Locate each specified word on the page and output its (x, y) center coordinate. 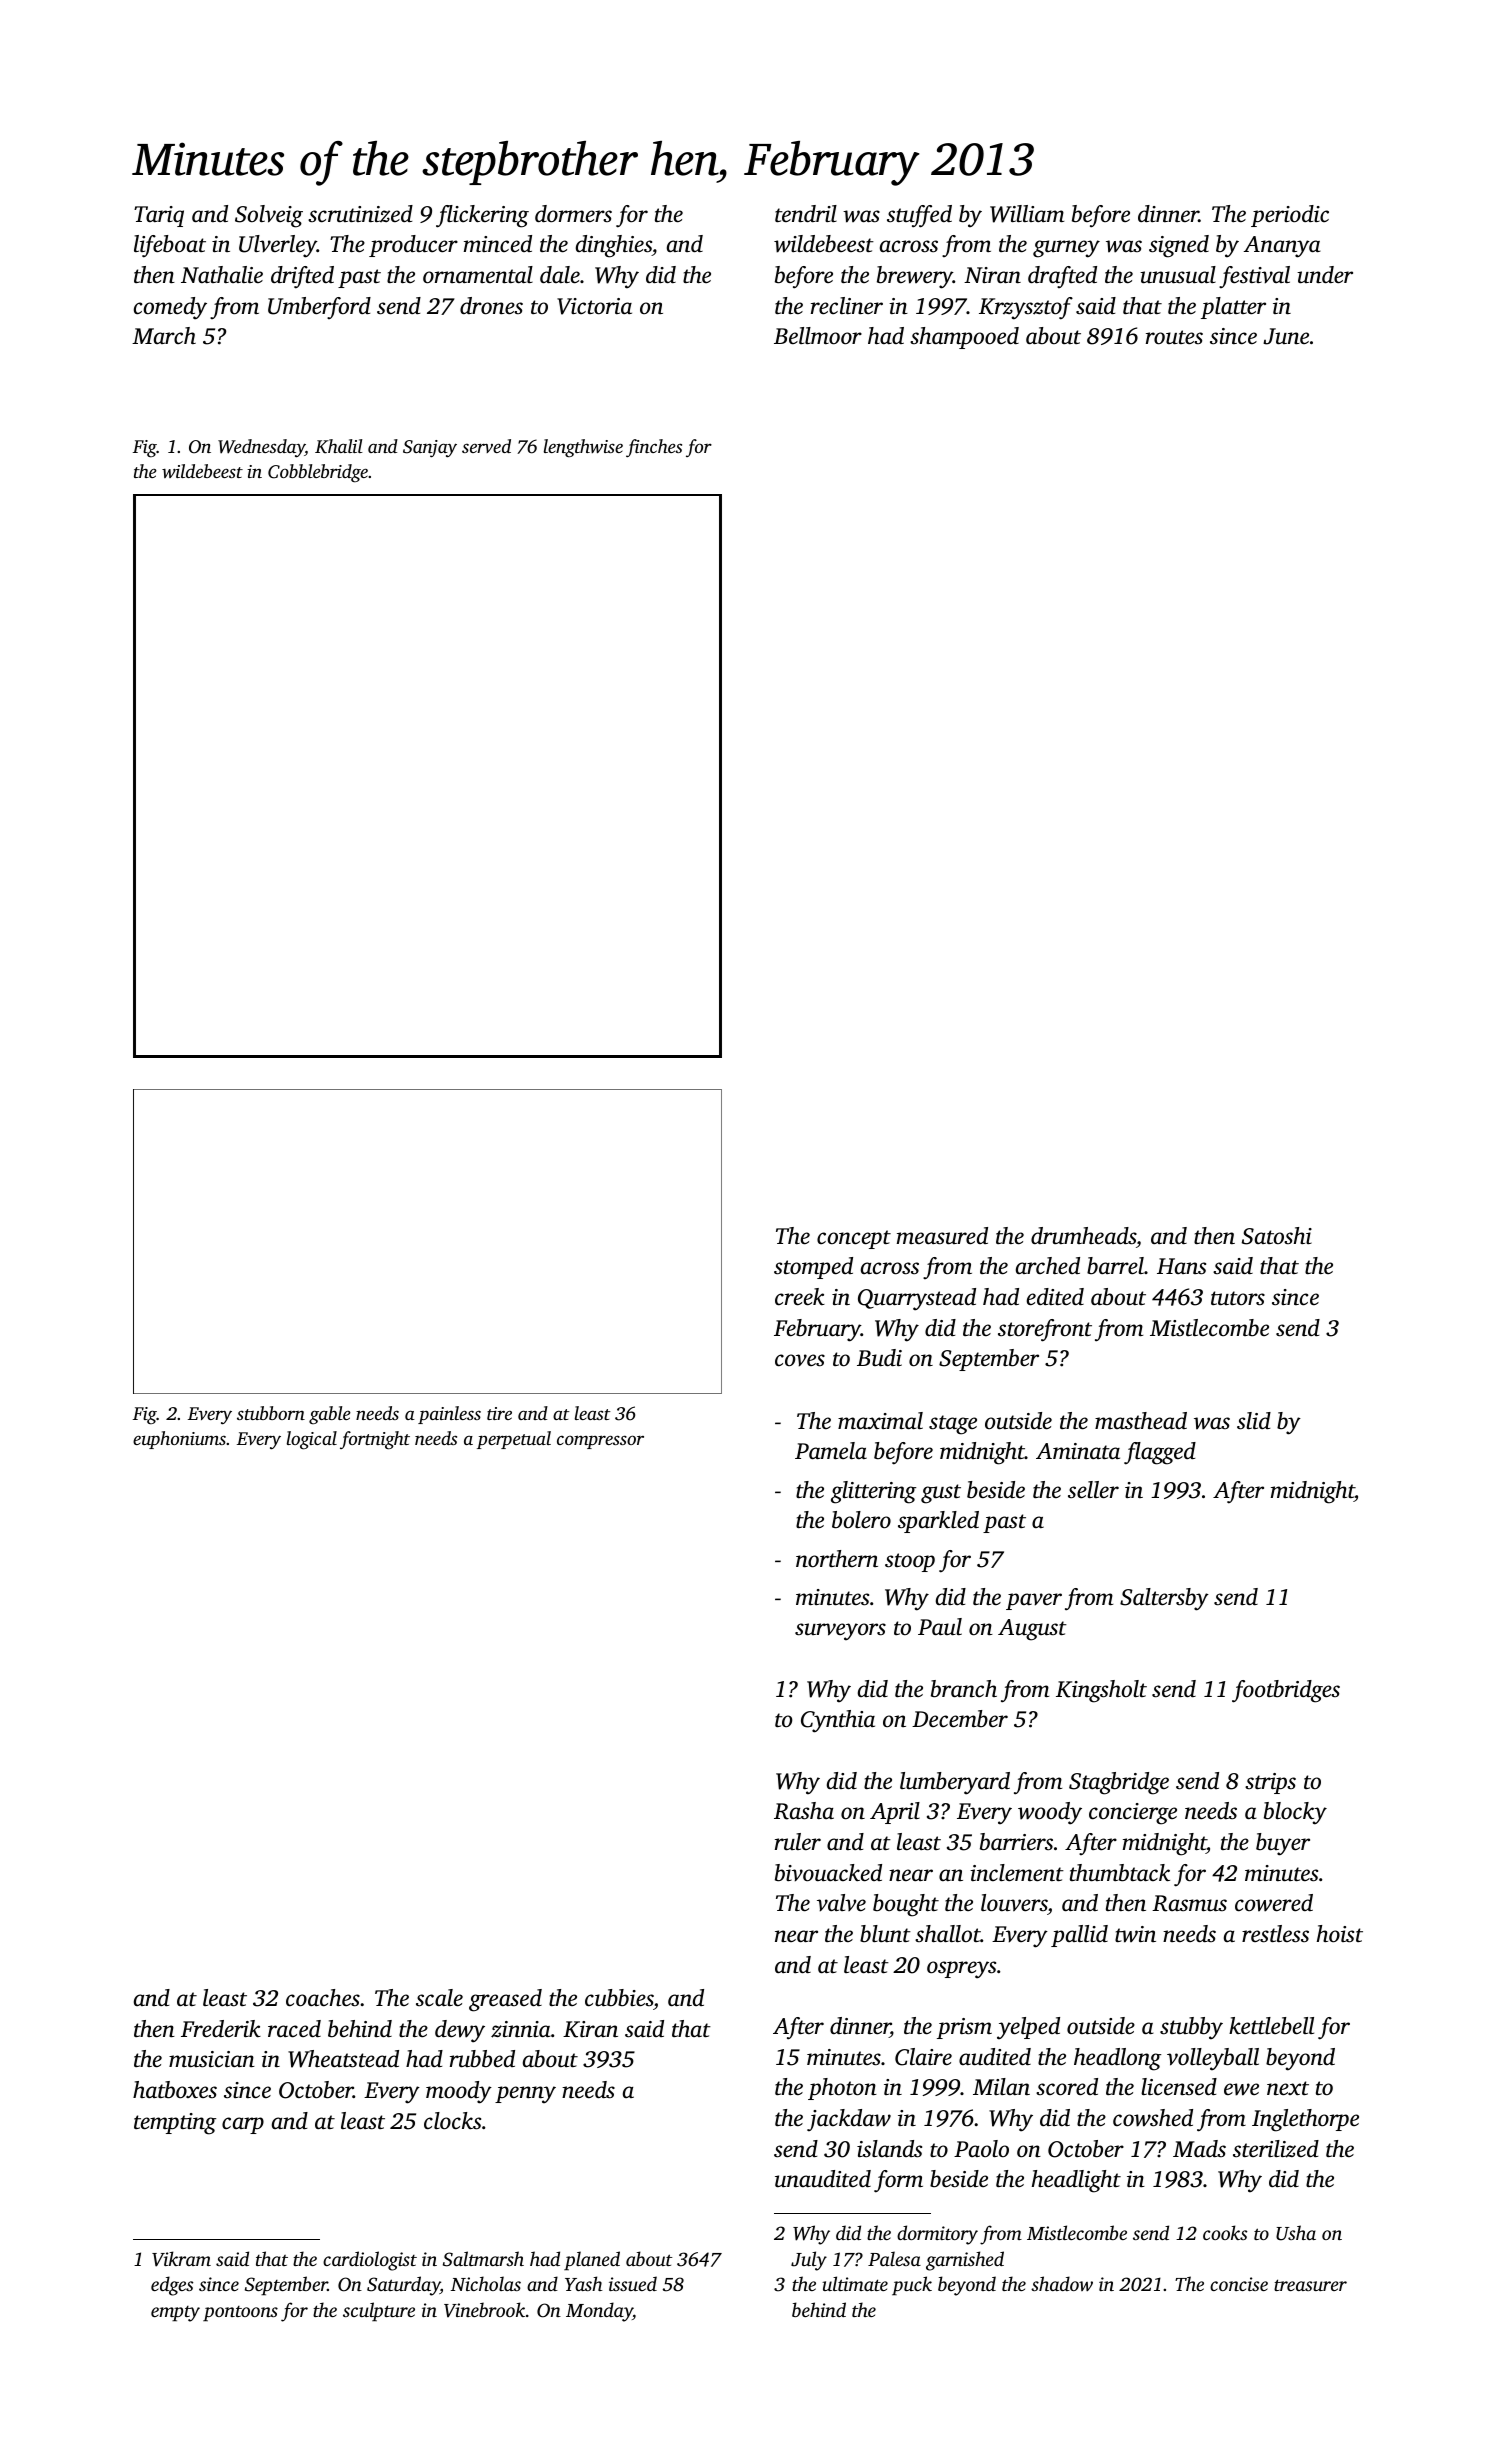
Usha (1296, 2233)
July (809, 2261)
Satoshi (1277, 1236)
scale (439, 1998)
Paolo (981, 2149)
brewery (915, 277)
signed (1179, 246)
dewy (460, 2031)
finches (654, 448)
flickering (482, 216)
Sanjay (430, 449)
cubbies (619, 1998)
